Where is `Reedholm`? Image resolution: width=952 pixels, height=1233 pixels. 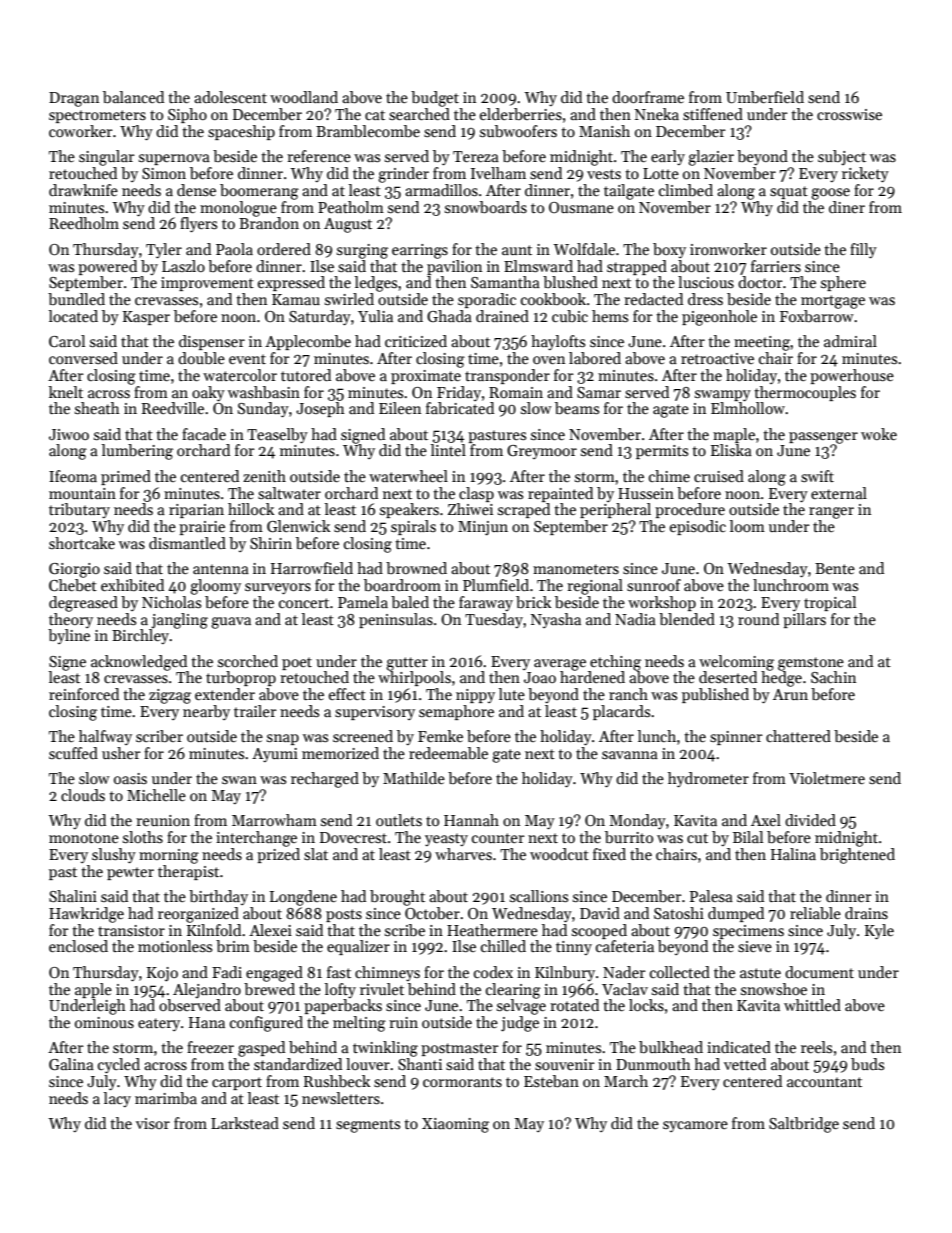
Reedholm is located at coordinates (84, 223).
